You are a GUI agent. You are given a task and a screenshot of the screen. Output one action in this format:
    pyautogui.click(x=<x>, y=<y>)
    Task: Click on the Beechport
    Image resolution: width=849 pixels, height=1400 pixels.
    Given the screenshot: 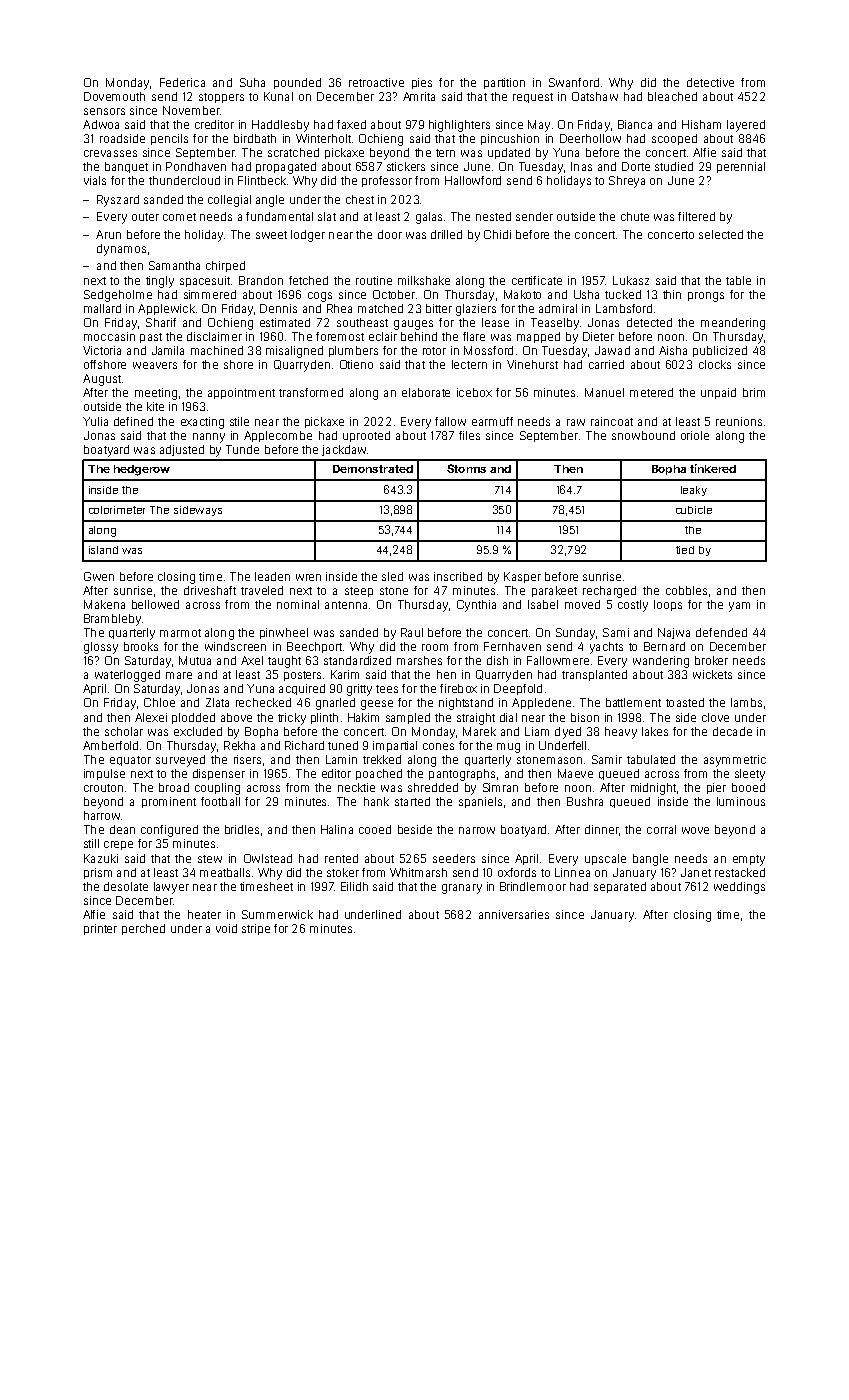 What is the action you would take?
    pyautogui.click(x=314, y=647)
